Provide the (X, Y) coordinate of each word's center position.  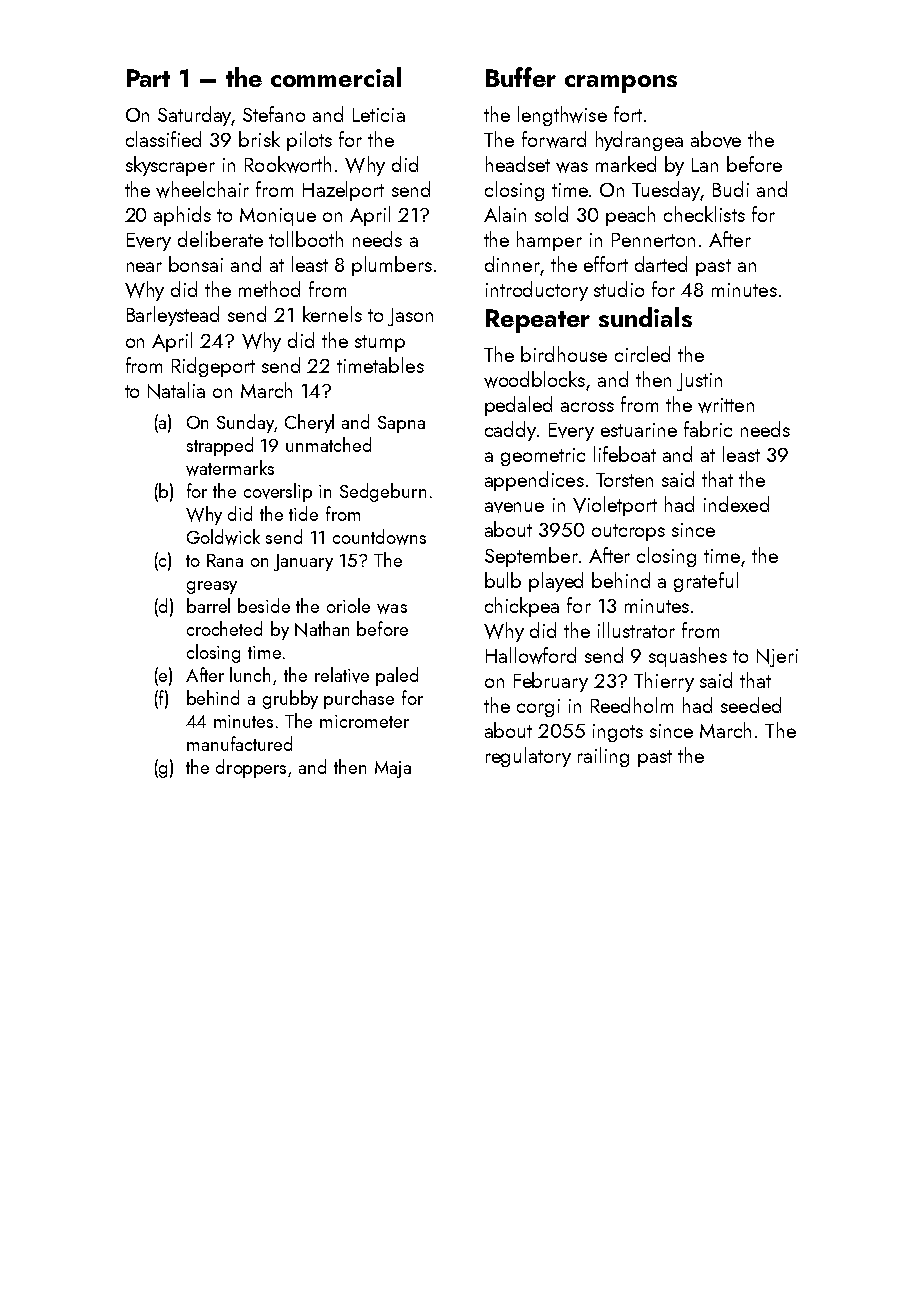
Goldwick (223, 537)
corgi (538, 708)
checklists (704, 214)
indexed (736, 504)
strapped (220, 446)
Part (148, 78)
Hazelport (343, 191)
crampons (621, 84)
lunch (250, 674)
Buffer (521, 77)
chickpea (522, 607)
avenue (514, 507)
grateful (706, 582)
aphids (182, 216)
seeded (751, 705)
